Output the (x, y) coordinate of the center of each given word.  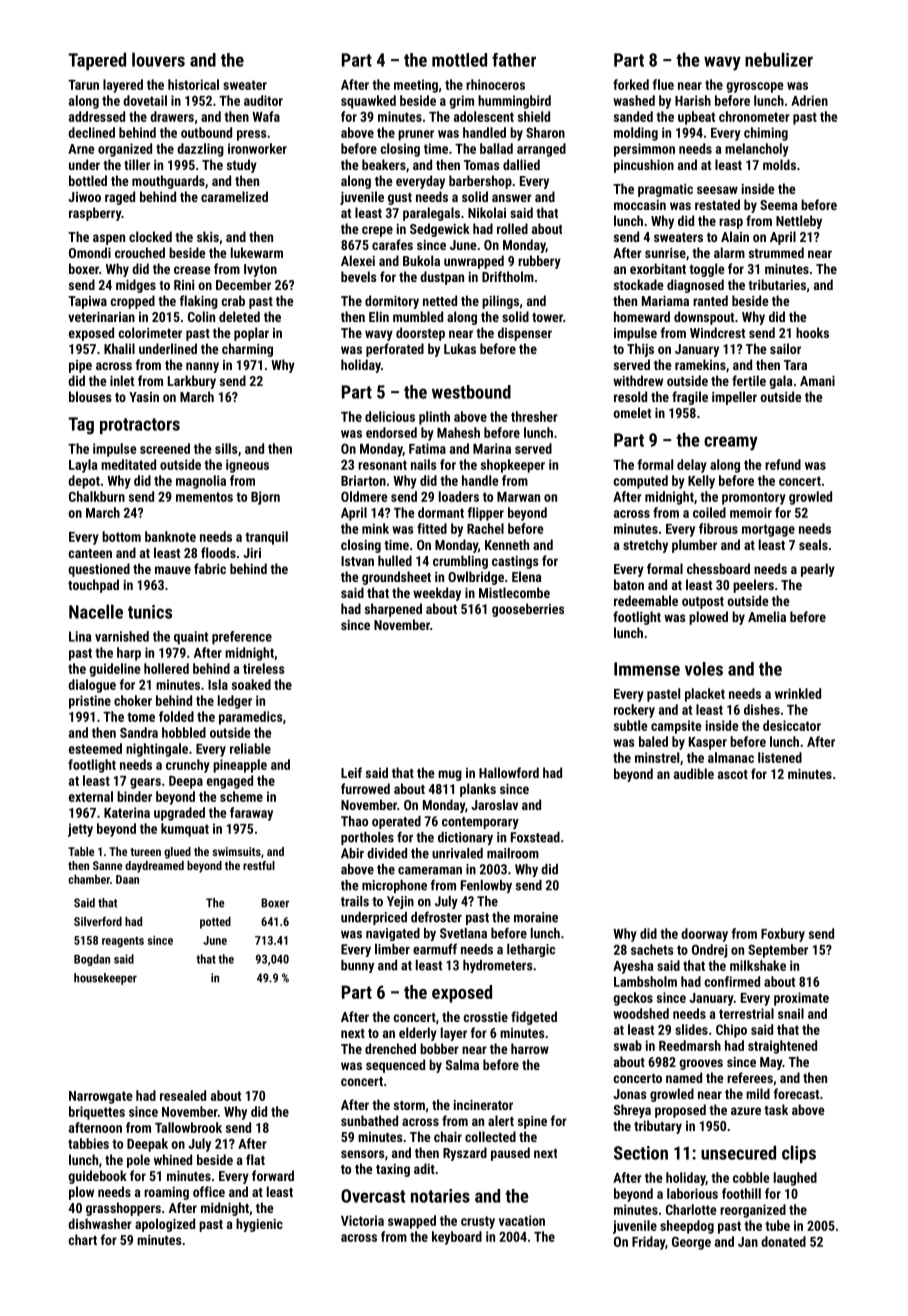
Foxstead (535, 837)
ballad (496, 148)
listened (780, 757)
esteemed (95, 748)
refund (783, 464)
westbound (471, 392)
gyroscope (754, 87)
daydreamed (154, 867)
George (691, 1243)
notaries (440, 1196)
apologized (165, 1225)
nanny (202, 367)
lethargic (531, 950)
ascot (733, 774)
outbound (206, 132)
